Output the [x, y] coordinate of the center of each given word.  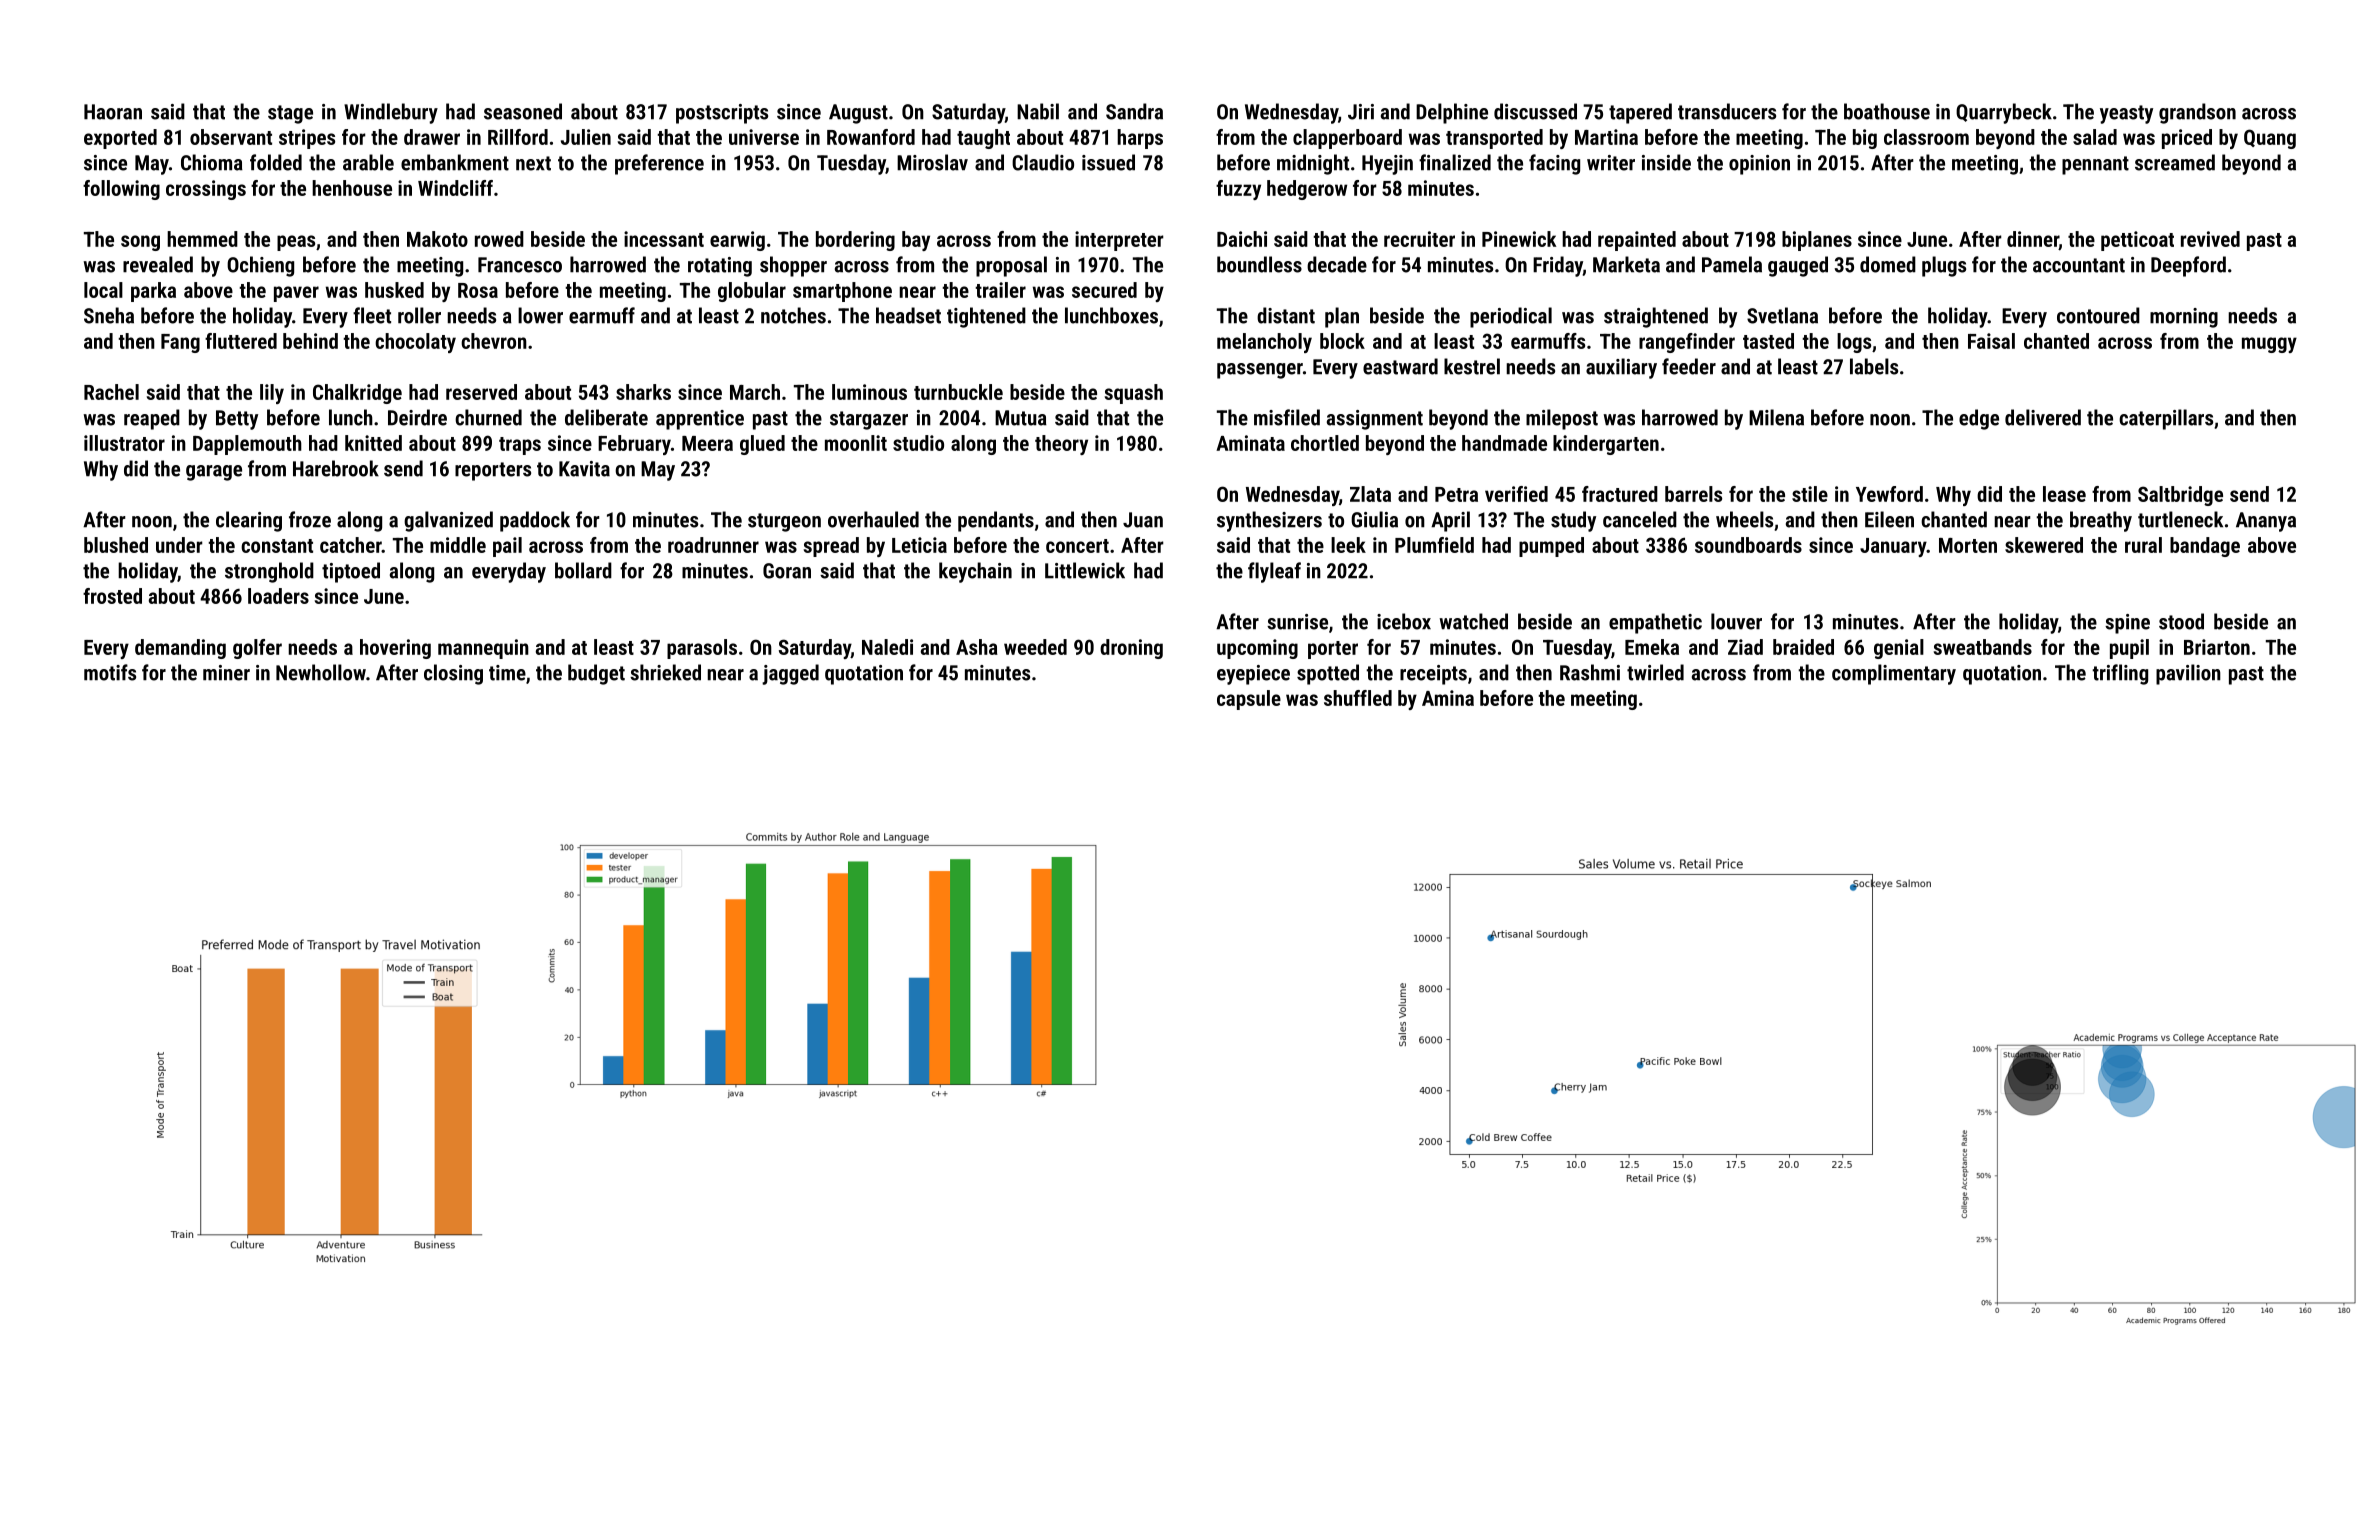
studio [918, 443]
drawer [432, 137]
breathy [2101, 521]
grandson [2197, 113]
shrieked [665, 672]
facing [1554, 164]
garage [214, 473]
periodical [1511, 317]
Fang [180, 343]
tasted [1768, 341]
